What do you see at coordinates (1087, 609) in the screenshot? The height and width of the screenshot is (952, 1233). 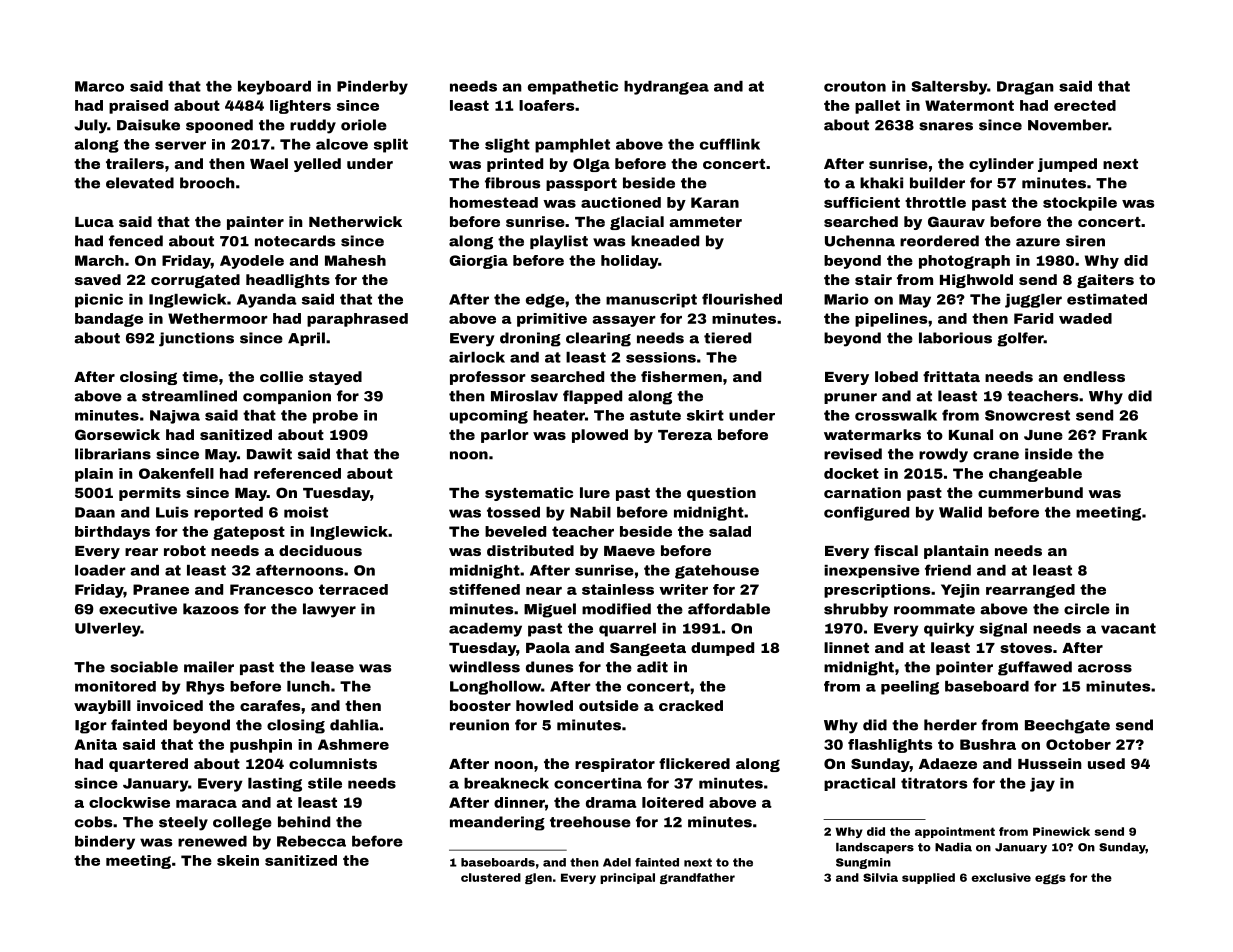 I see `circle` at bounding box center [1087, 609].
